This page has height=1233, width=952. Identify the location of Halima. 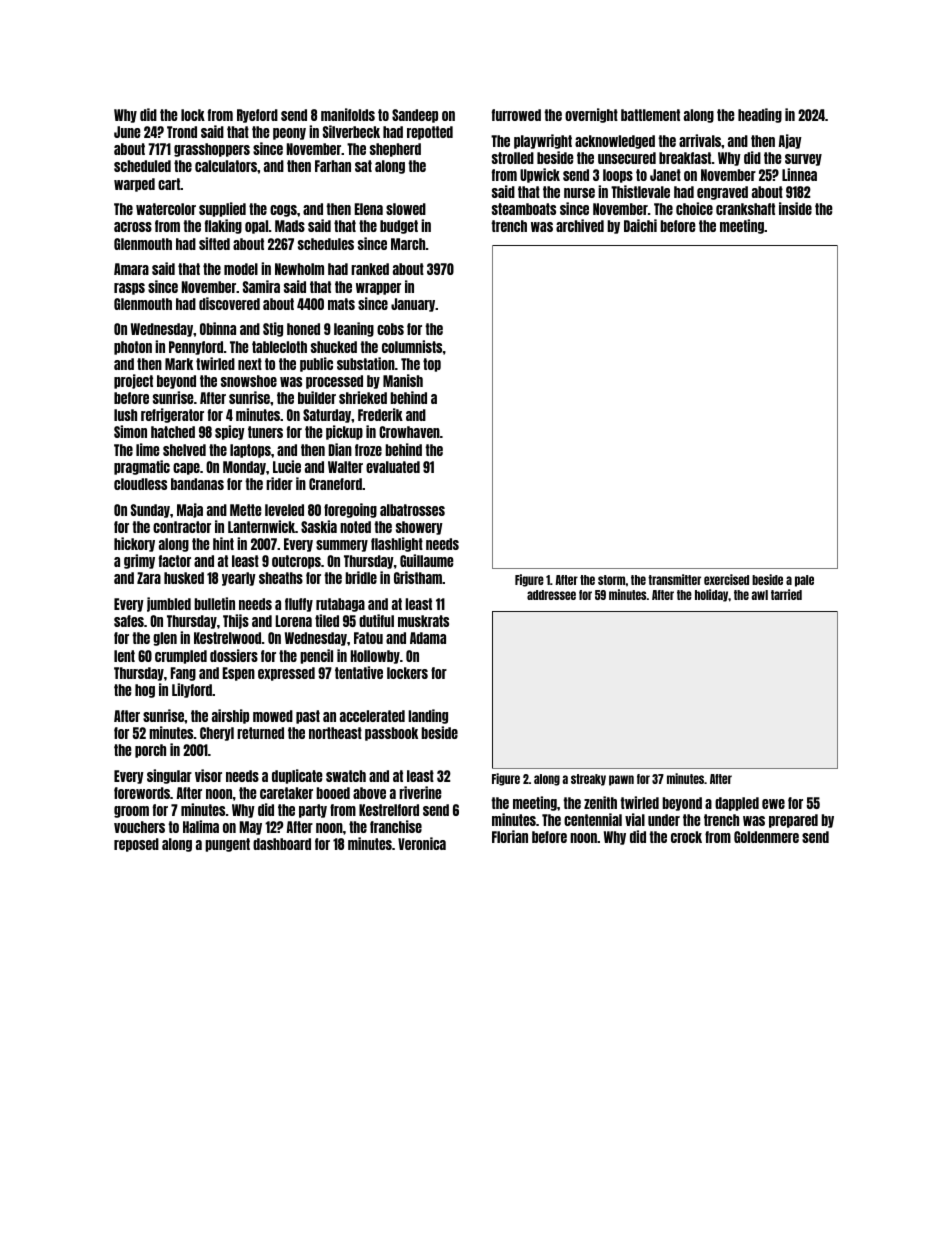
(201, 826).
